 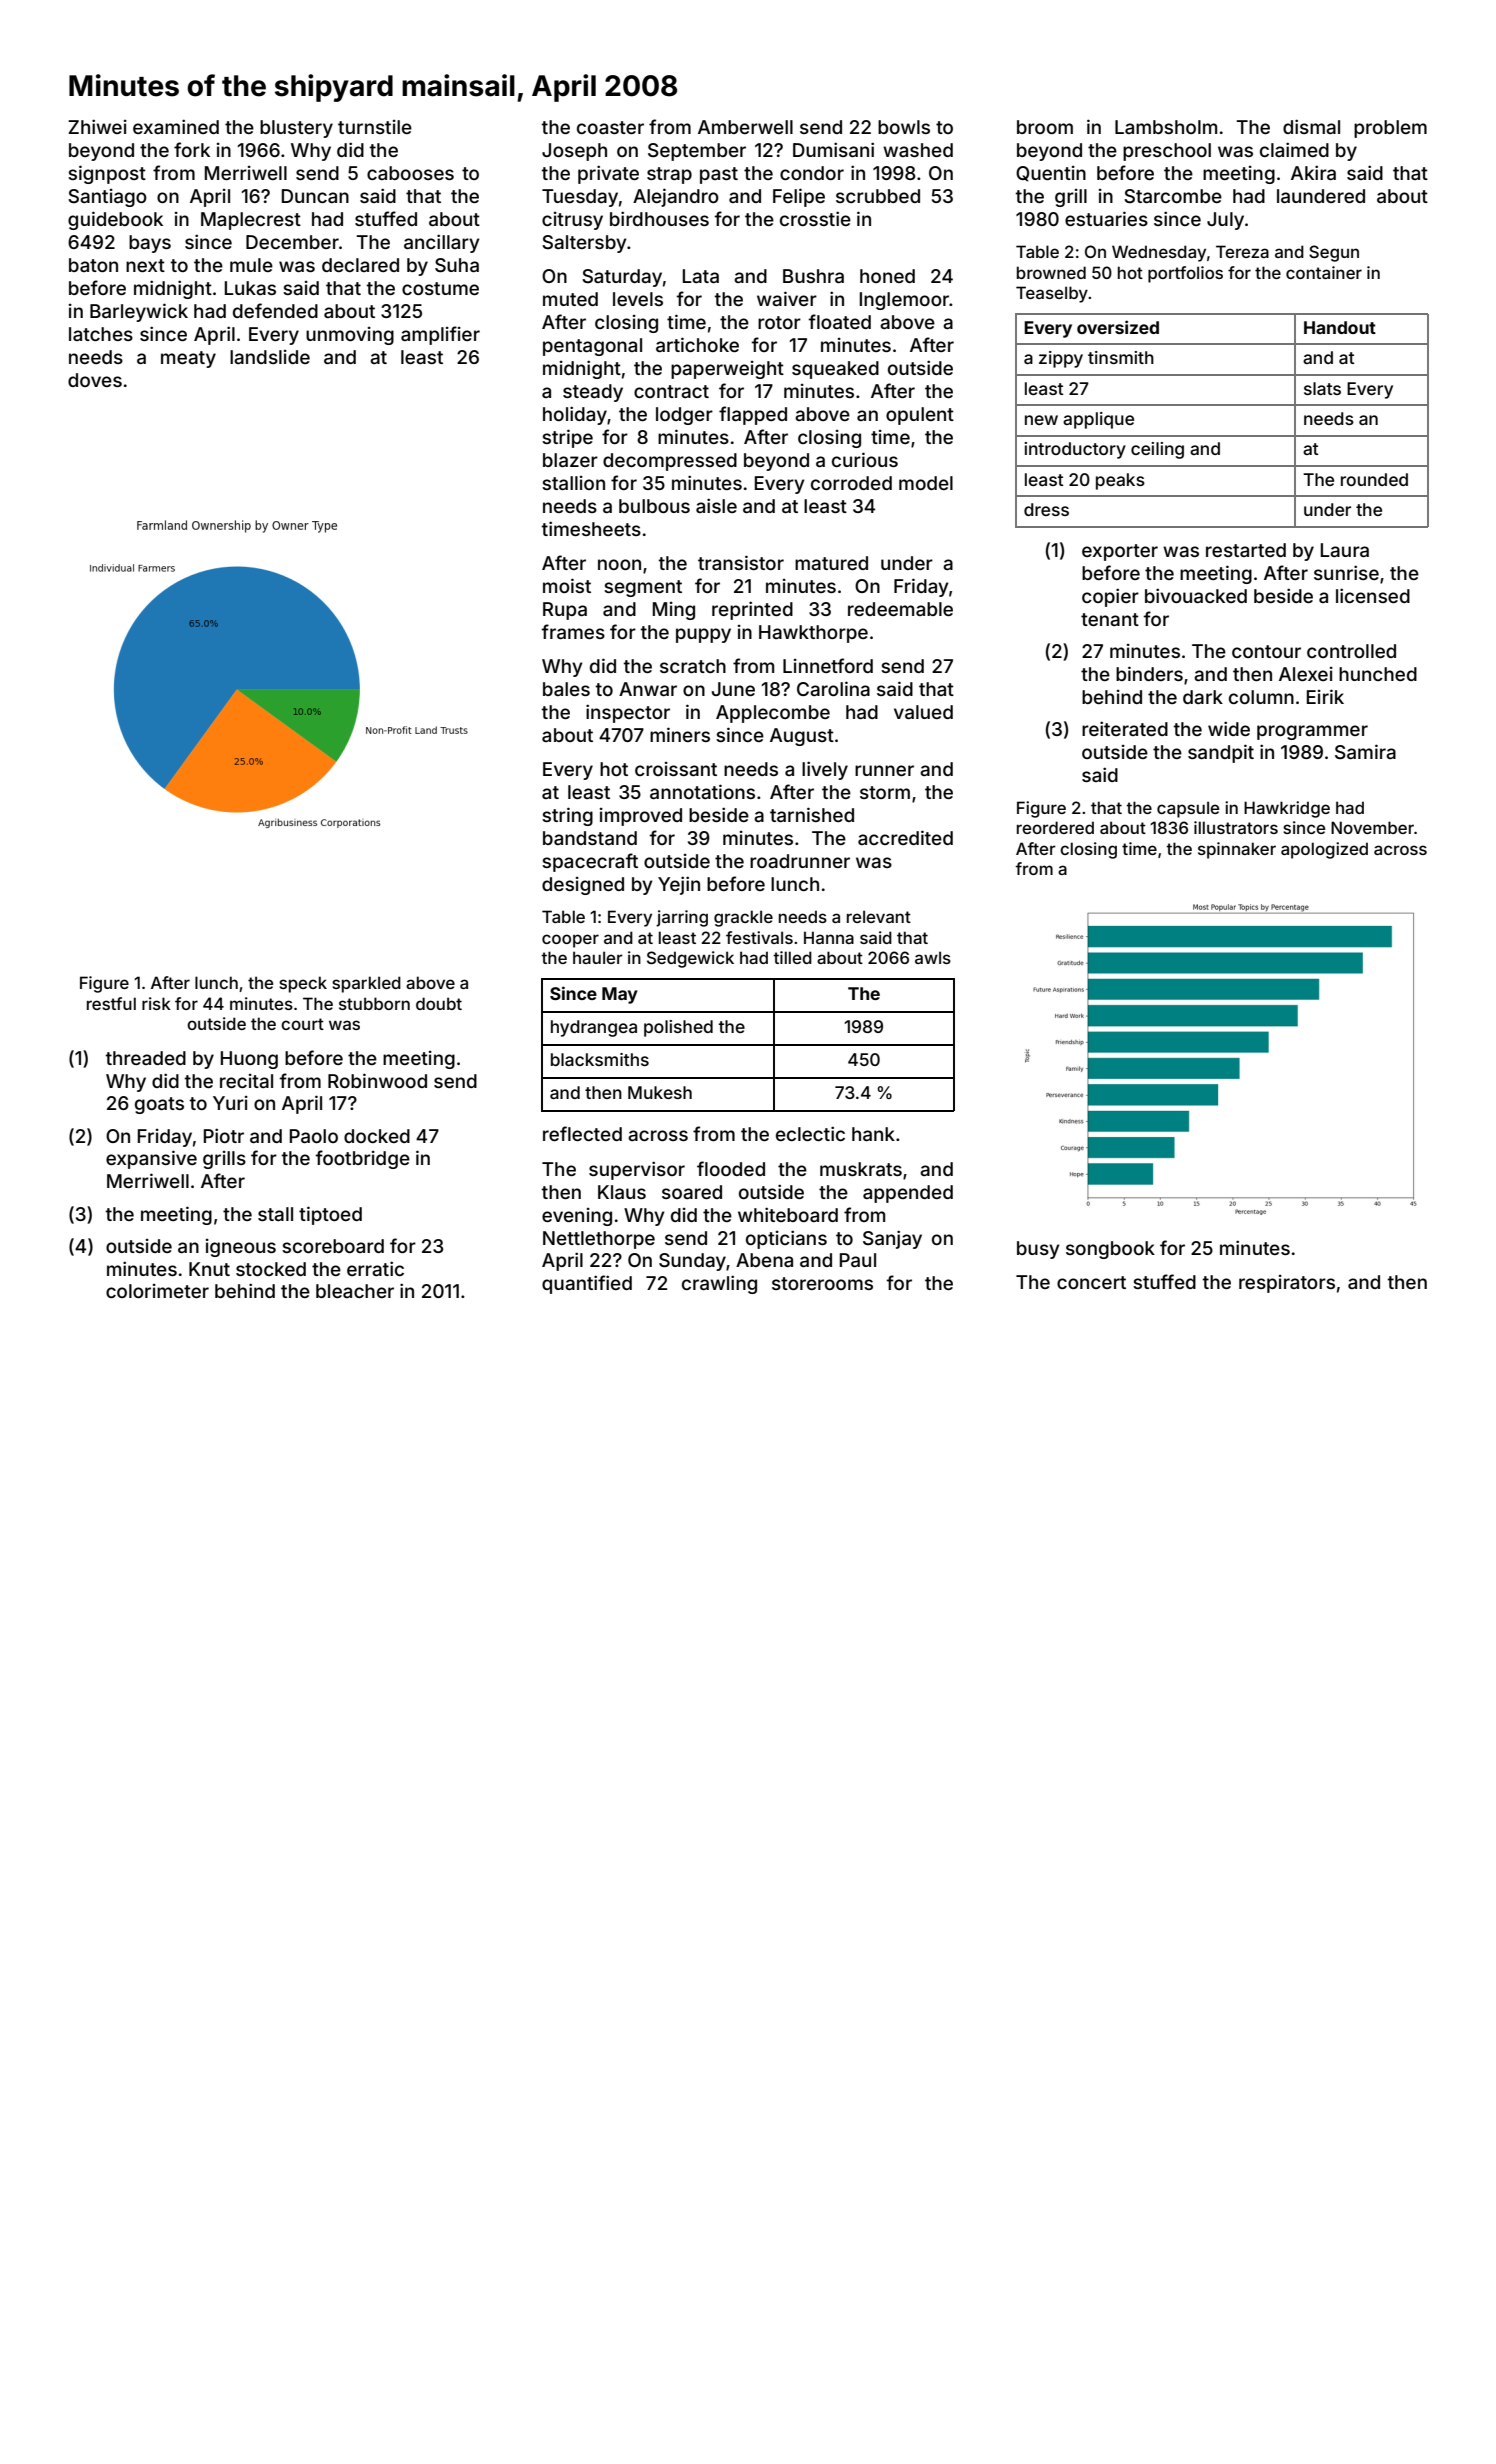 I want to click on Robinwood, so click(x=377, y=1080).
